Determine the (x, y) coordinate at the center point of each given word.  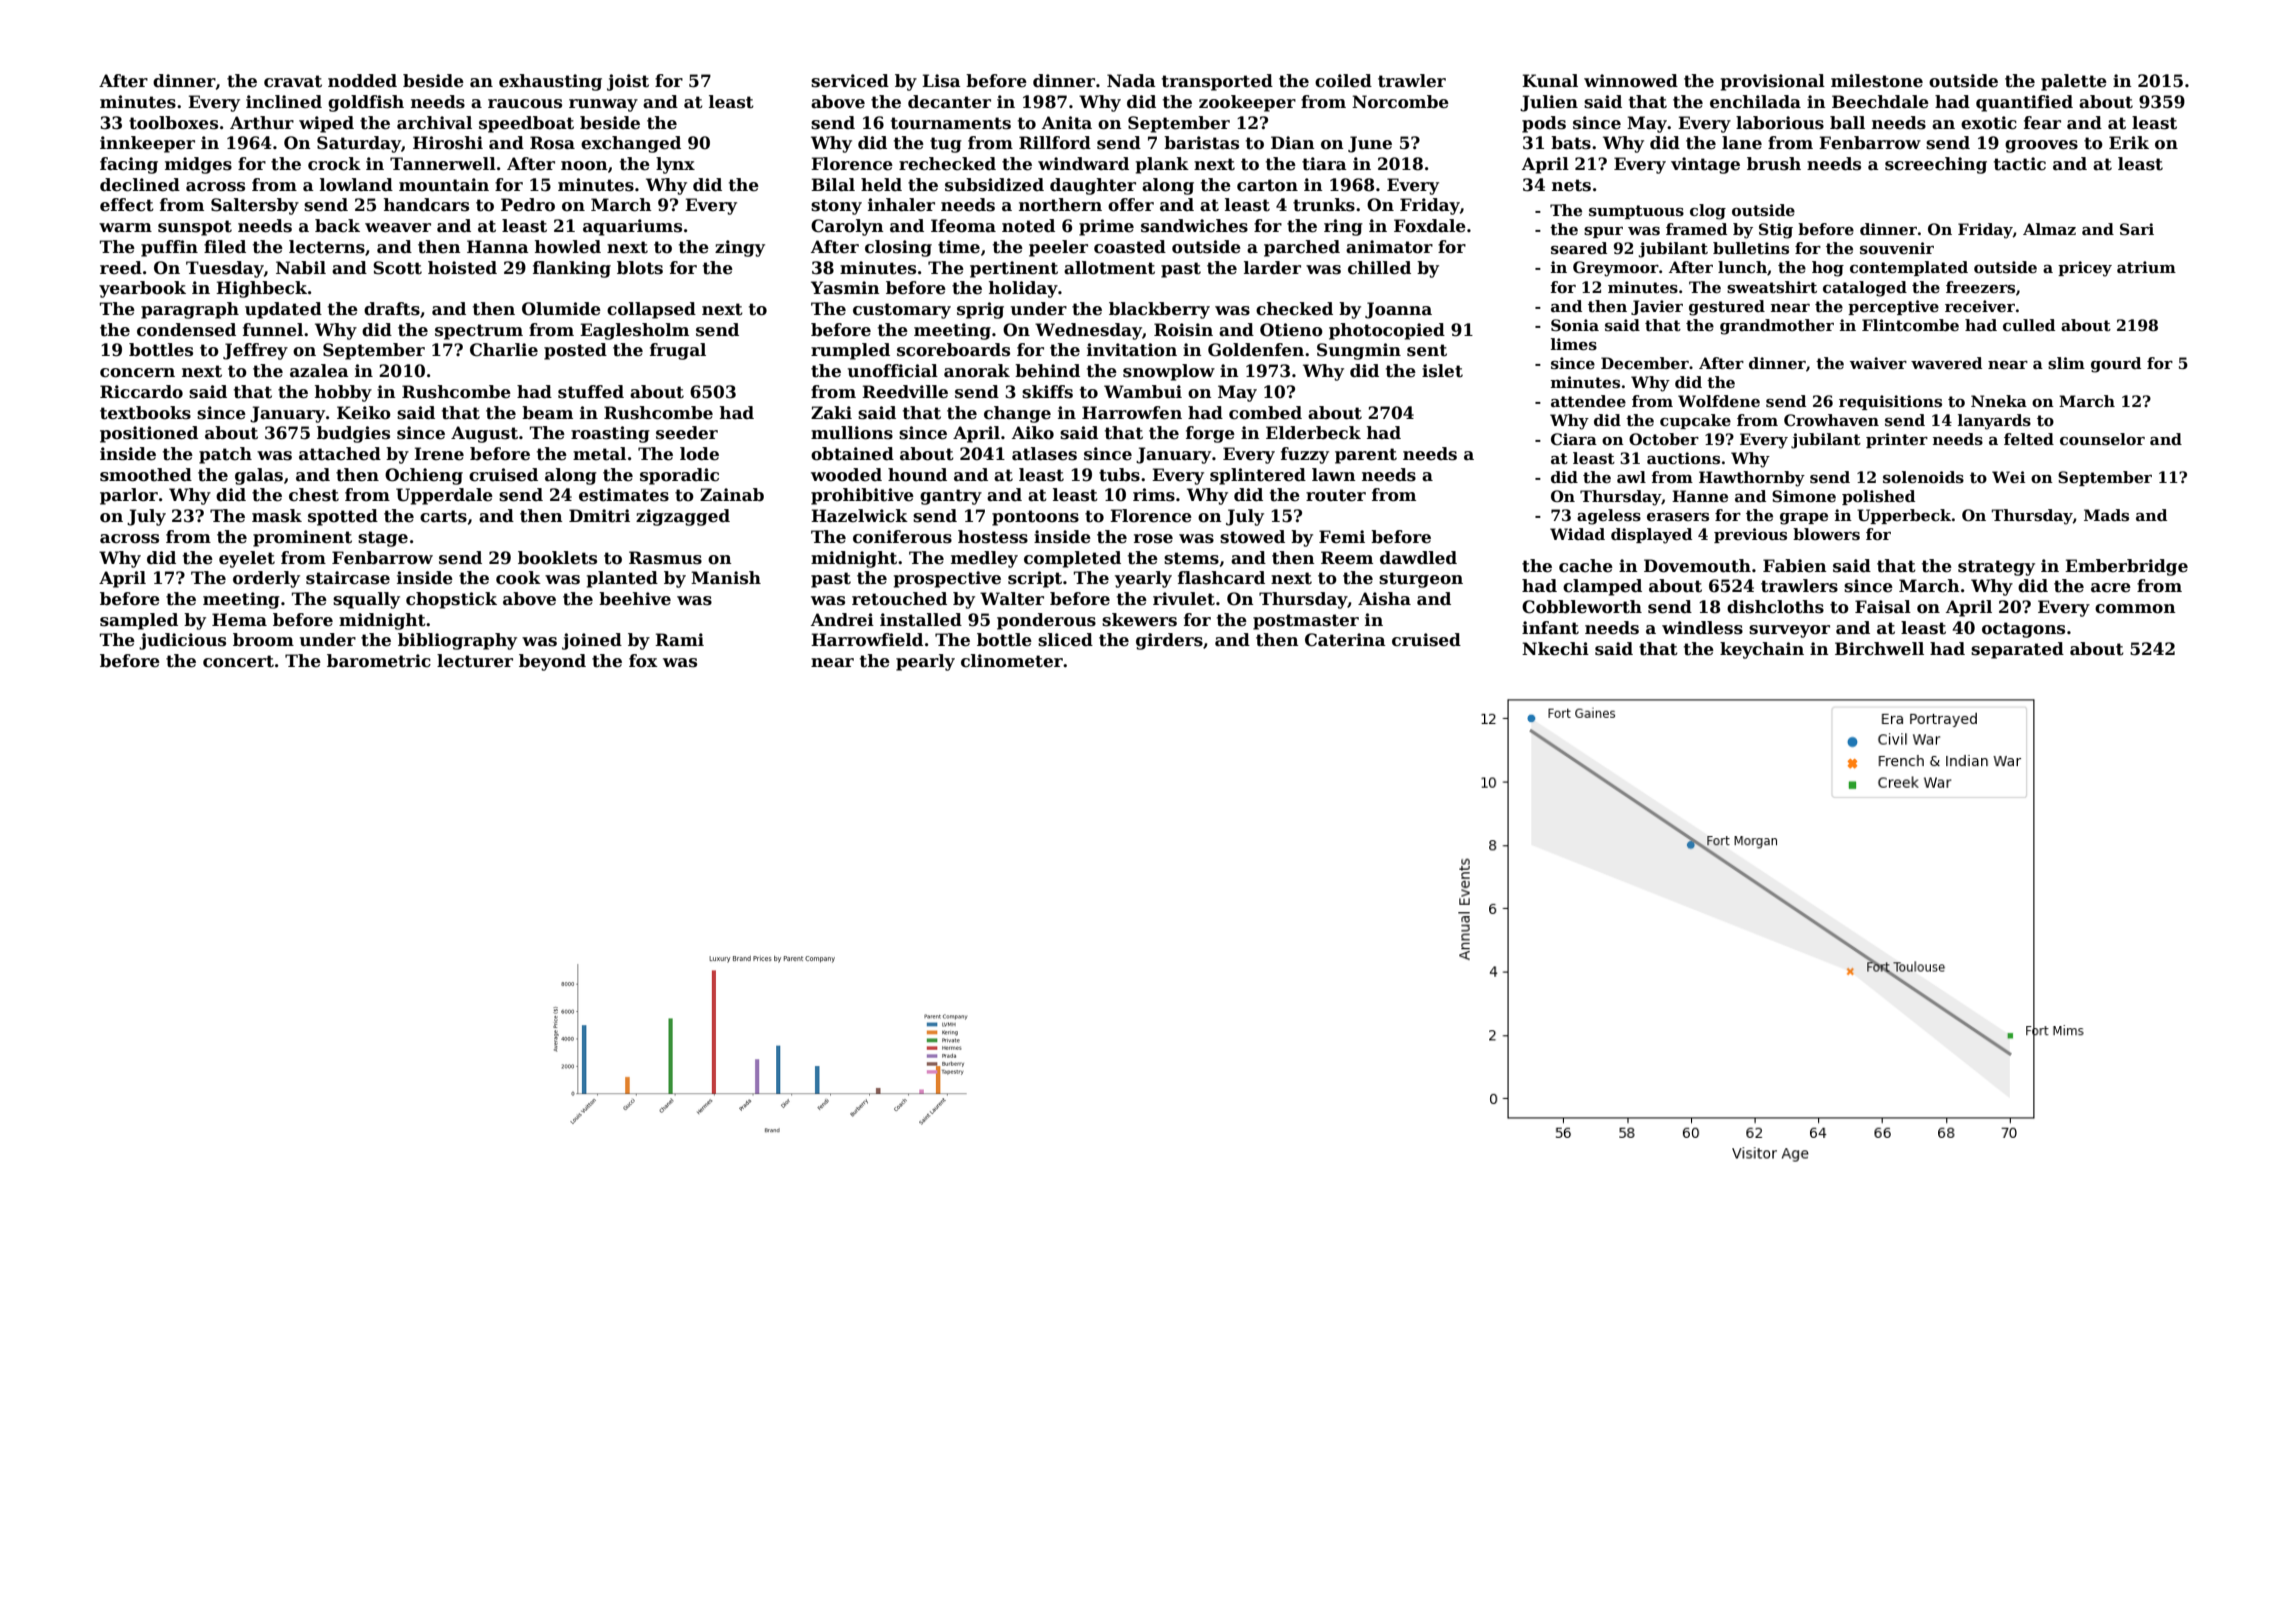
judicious (182, 641)
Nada (1131, 81)
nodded (362, 81)
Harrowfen (1132, 413)
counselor (2102, 439)
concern (137, 373)
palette (2074, 82)
